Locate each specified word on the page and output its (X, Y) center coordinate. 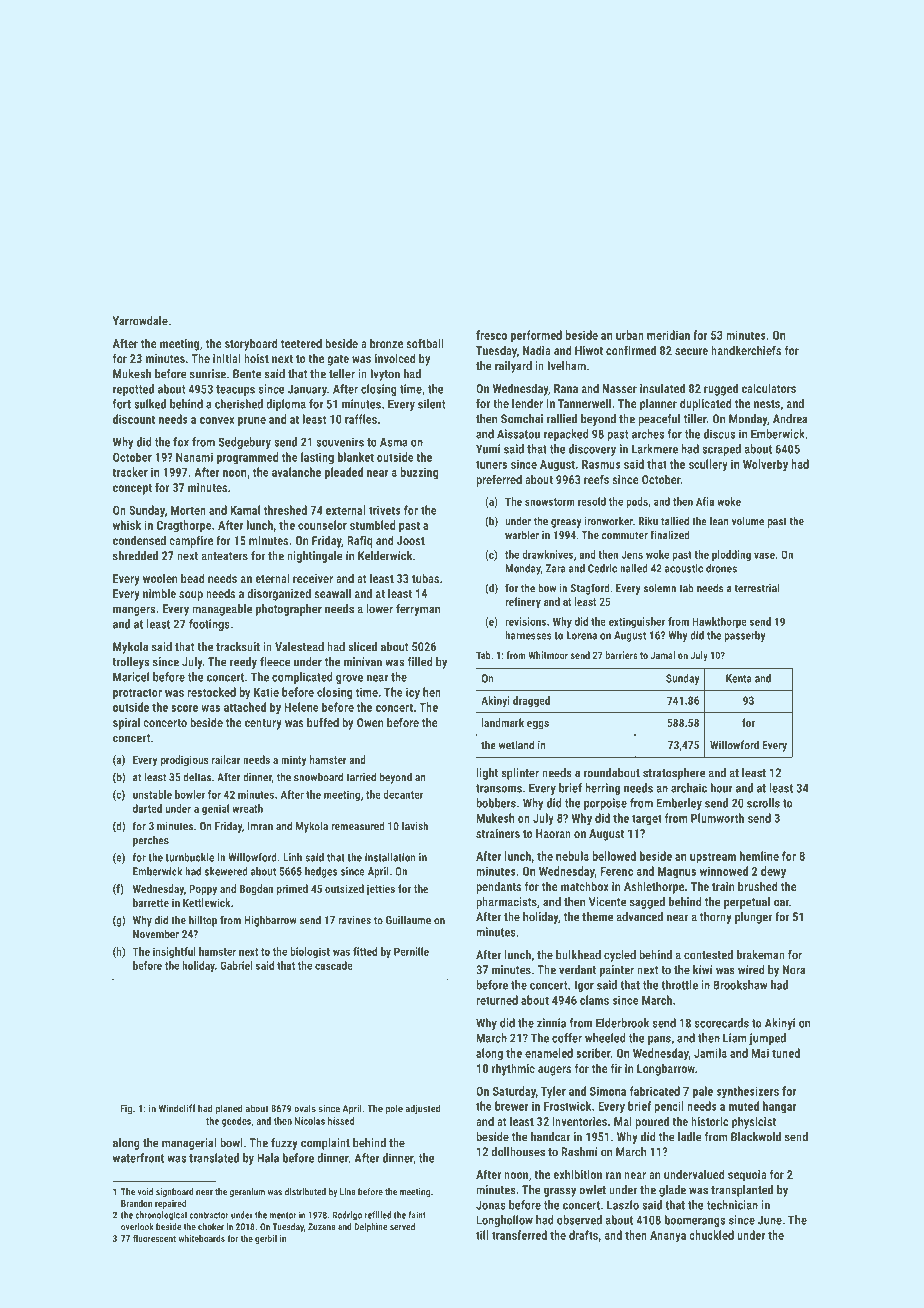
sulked (150, 404)
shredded (135, 556)
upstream (713, 858)
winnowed (724, 871)
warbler (522, 535)
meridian (668, 335)
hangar (780, 1107)
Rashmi (579, 1152)
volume (748, 521)
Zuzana (322, 1227)
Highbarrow (270, 921)
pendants (498, 887)
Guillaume (408, 920)
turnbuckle (190, 857)
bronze (386, 343)
